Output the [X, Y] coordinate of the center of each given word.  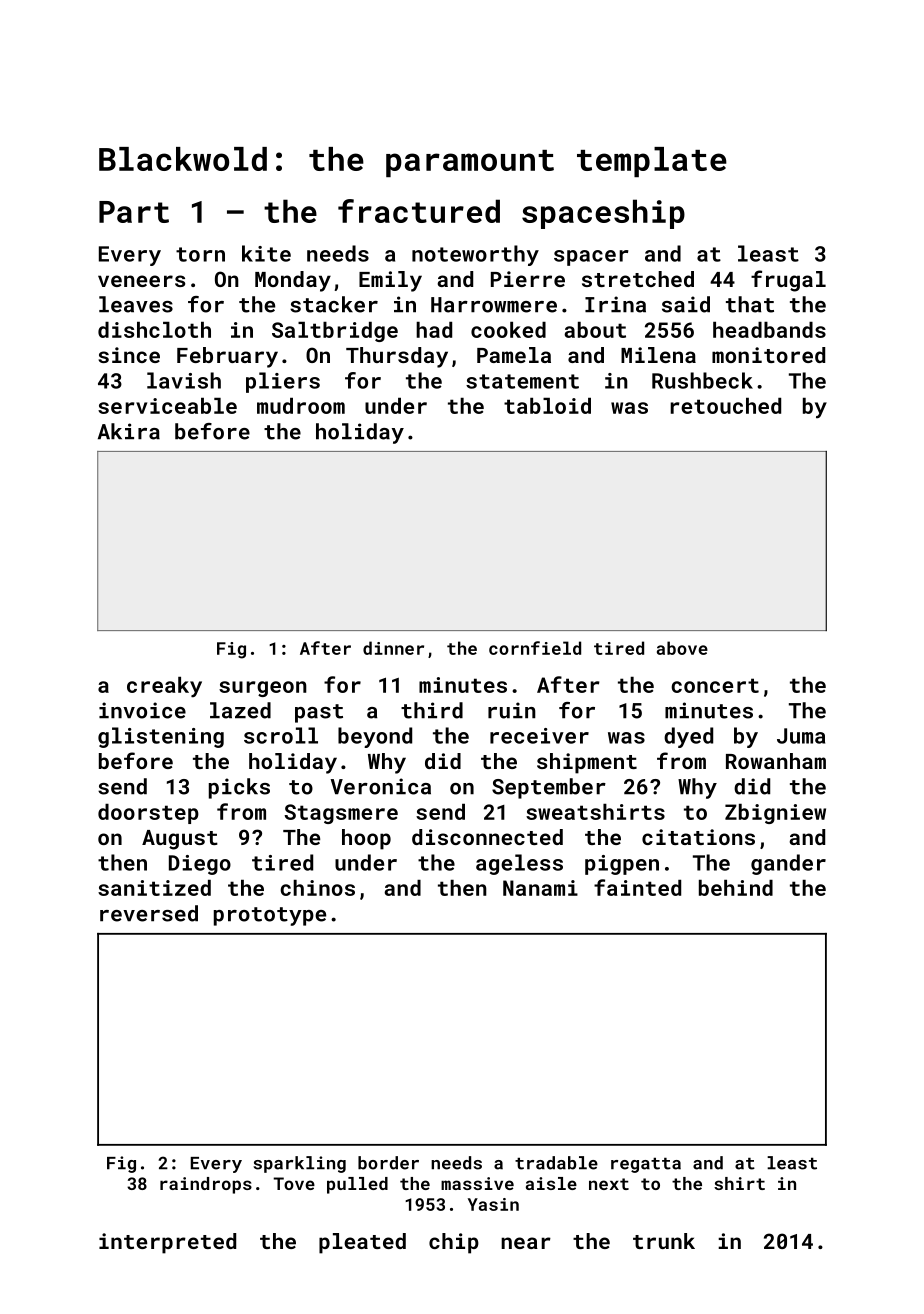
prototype [270, 916]
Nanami [540, 888]
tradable [556, 1163]
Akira [129, 431]
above [682, 648]
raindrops [206, 1185]
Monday [293, 281]
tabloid [547, 406]
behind [736, 888]
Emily [390, 281]
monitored [768, 355]
